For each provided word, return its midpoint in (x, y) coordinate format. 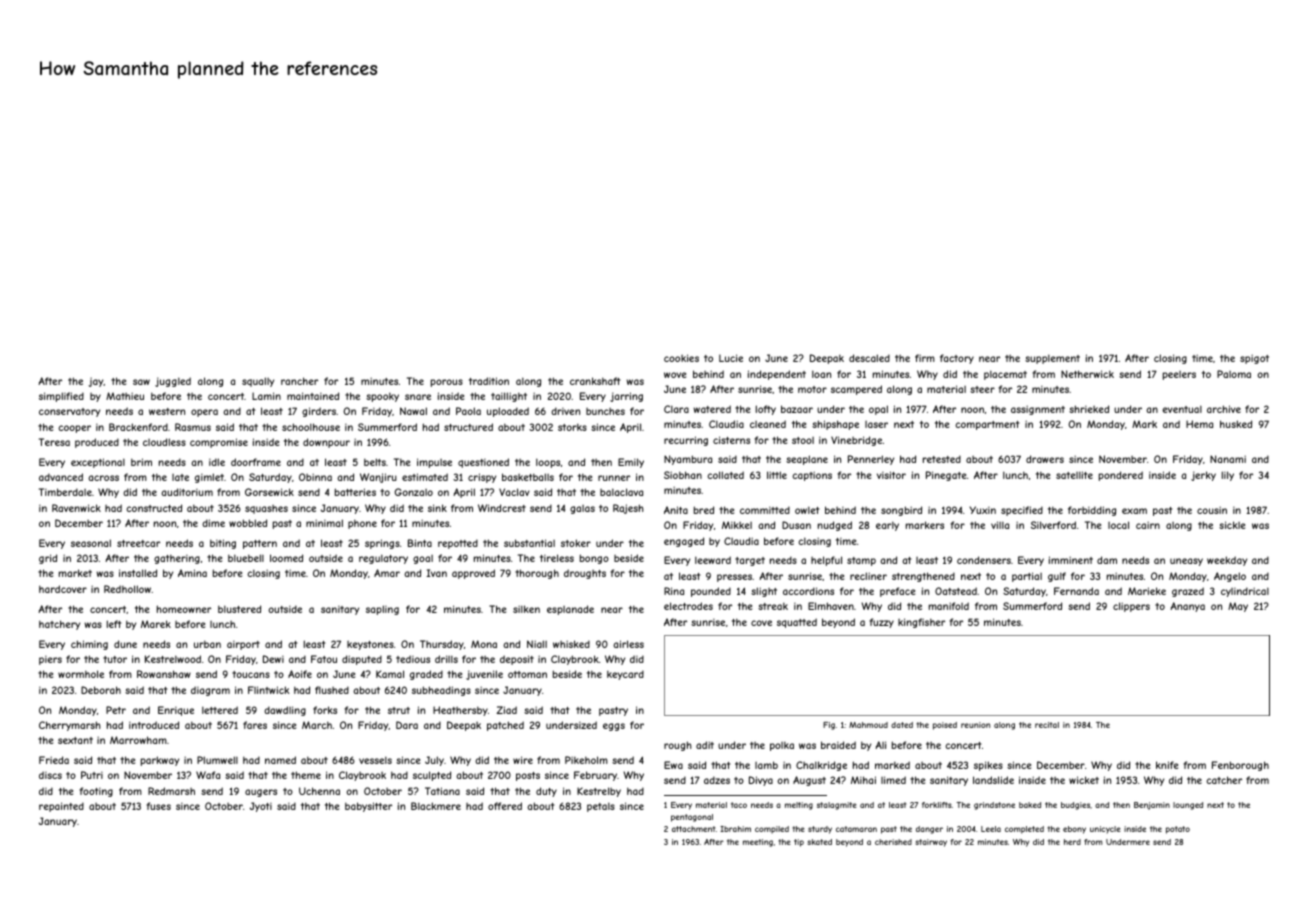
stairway (931, 843)
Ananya (1187, 607)
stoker (576, 543)
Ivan (436, 573)
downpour (326, 443)
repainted (61, 807)
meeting (758, 843)
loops (548, 463)
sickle (1232, 525)
